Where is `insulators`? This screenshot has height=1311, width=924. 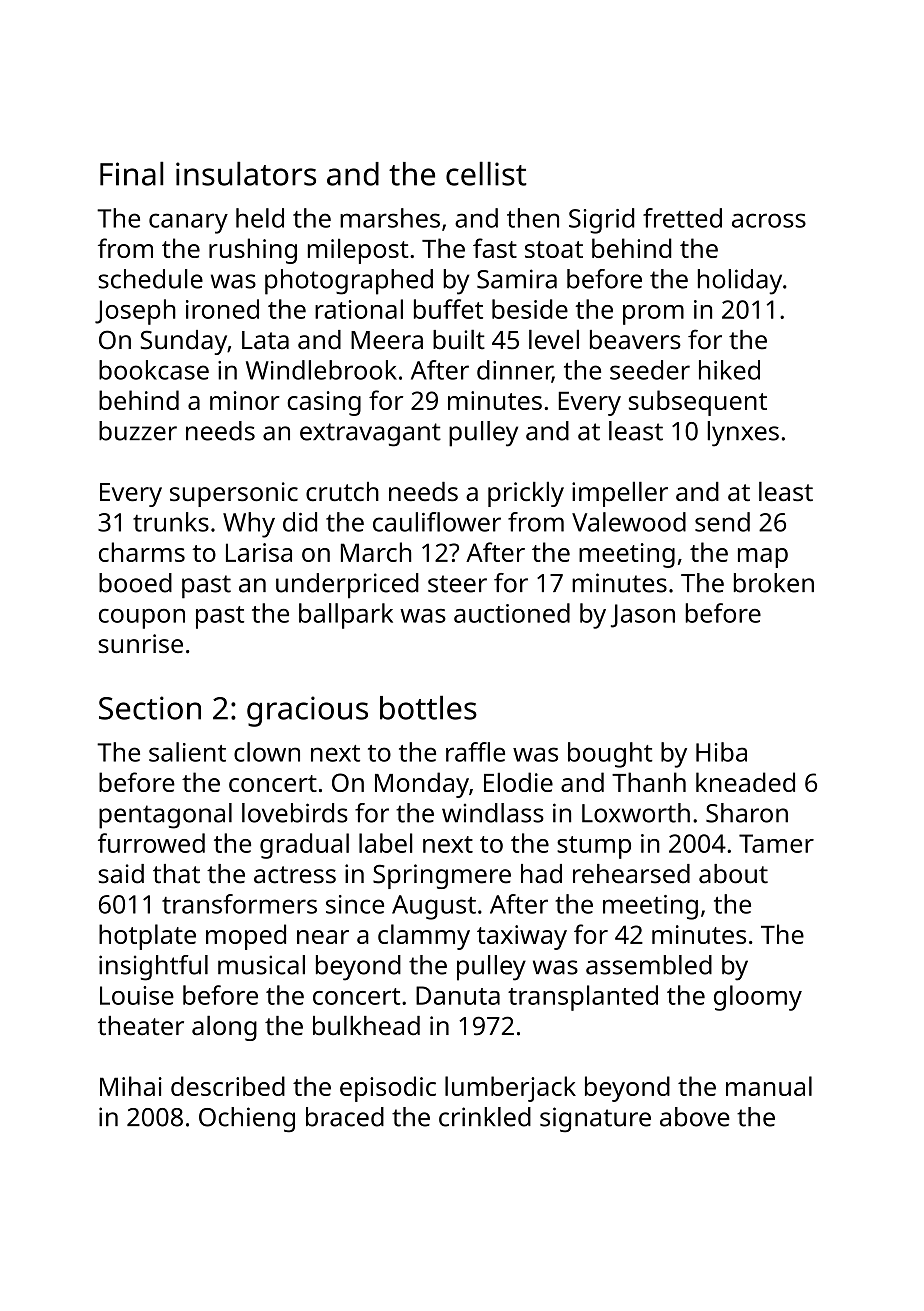 insulators is located at coordinates (246, 173).
